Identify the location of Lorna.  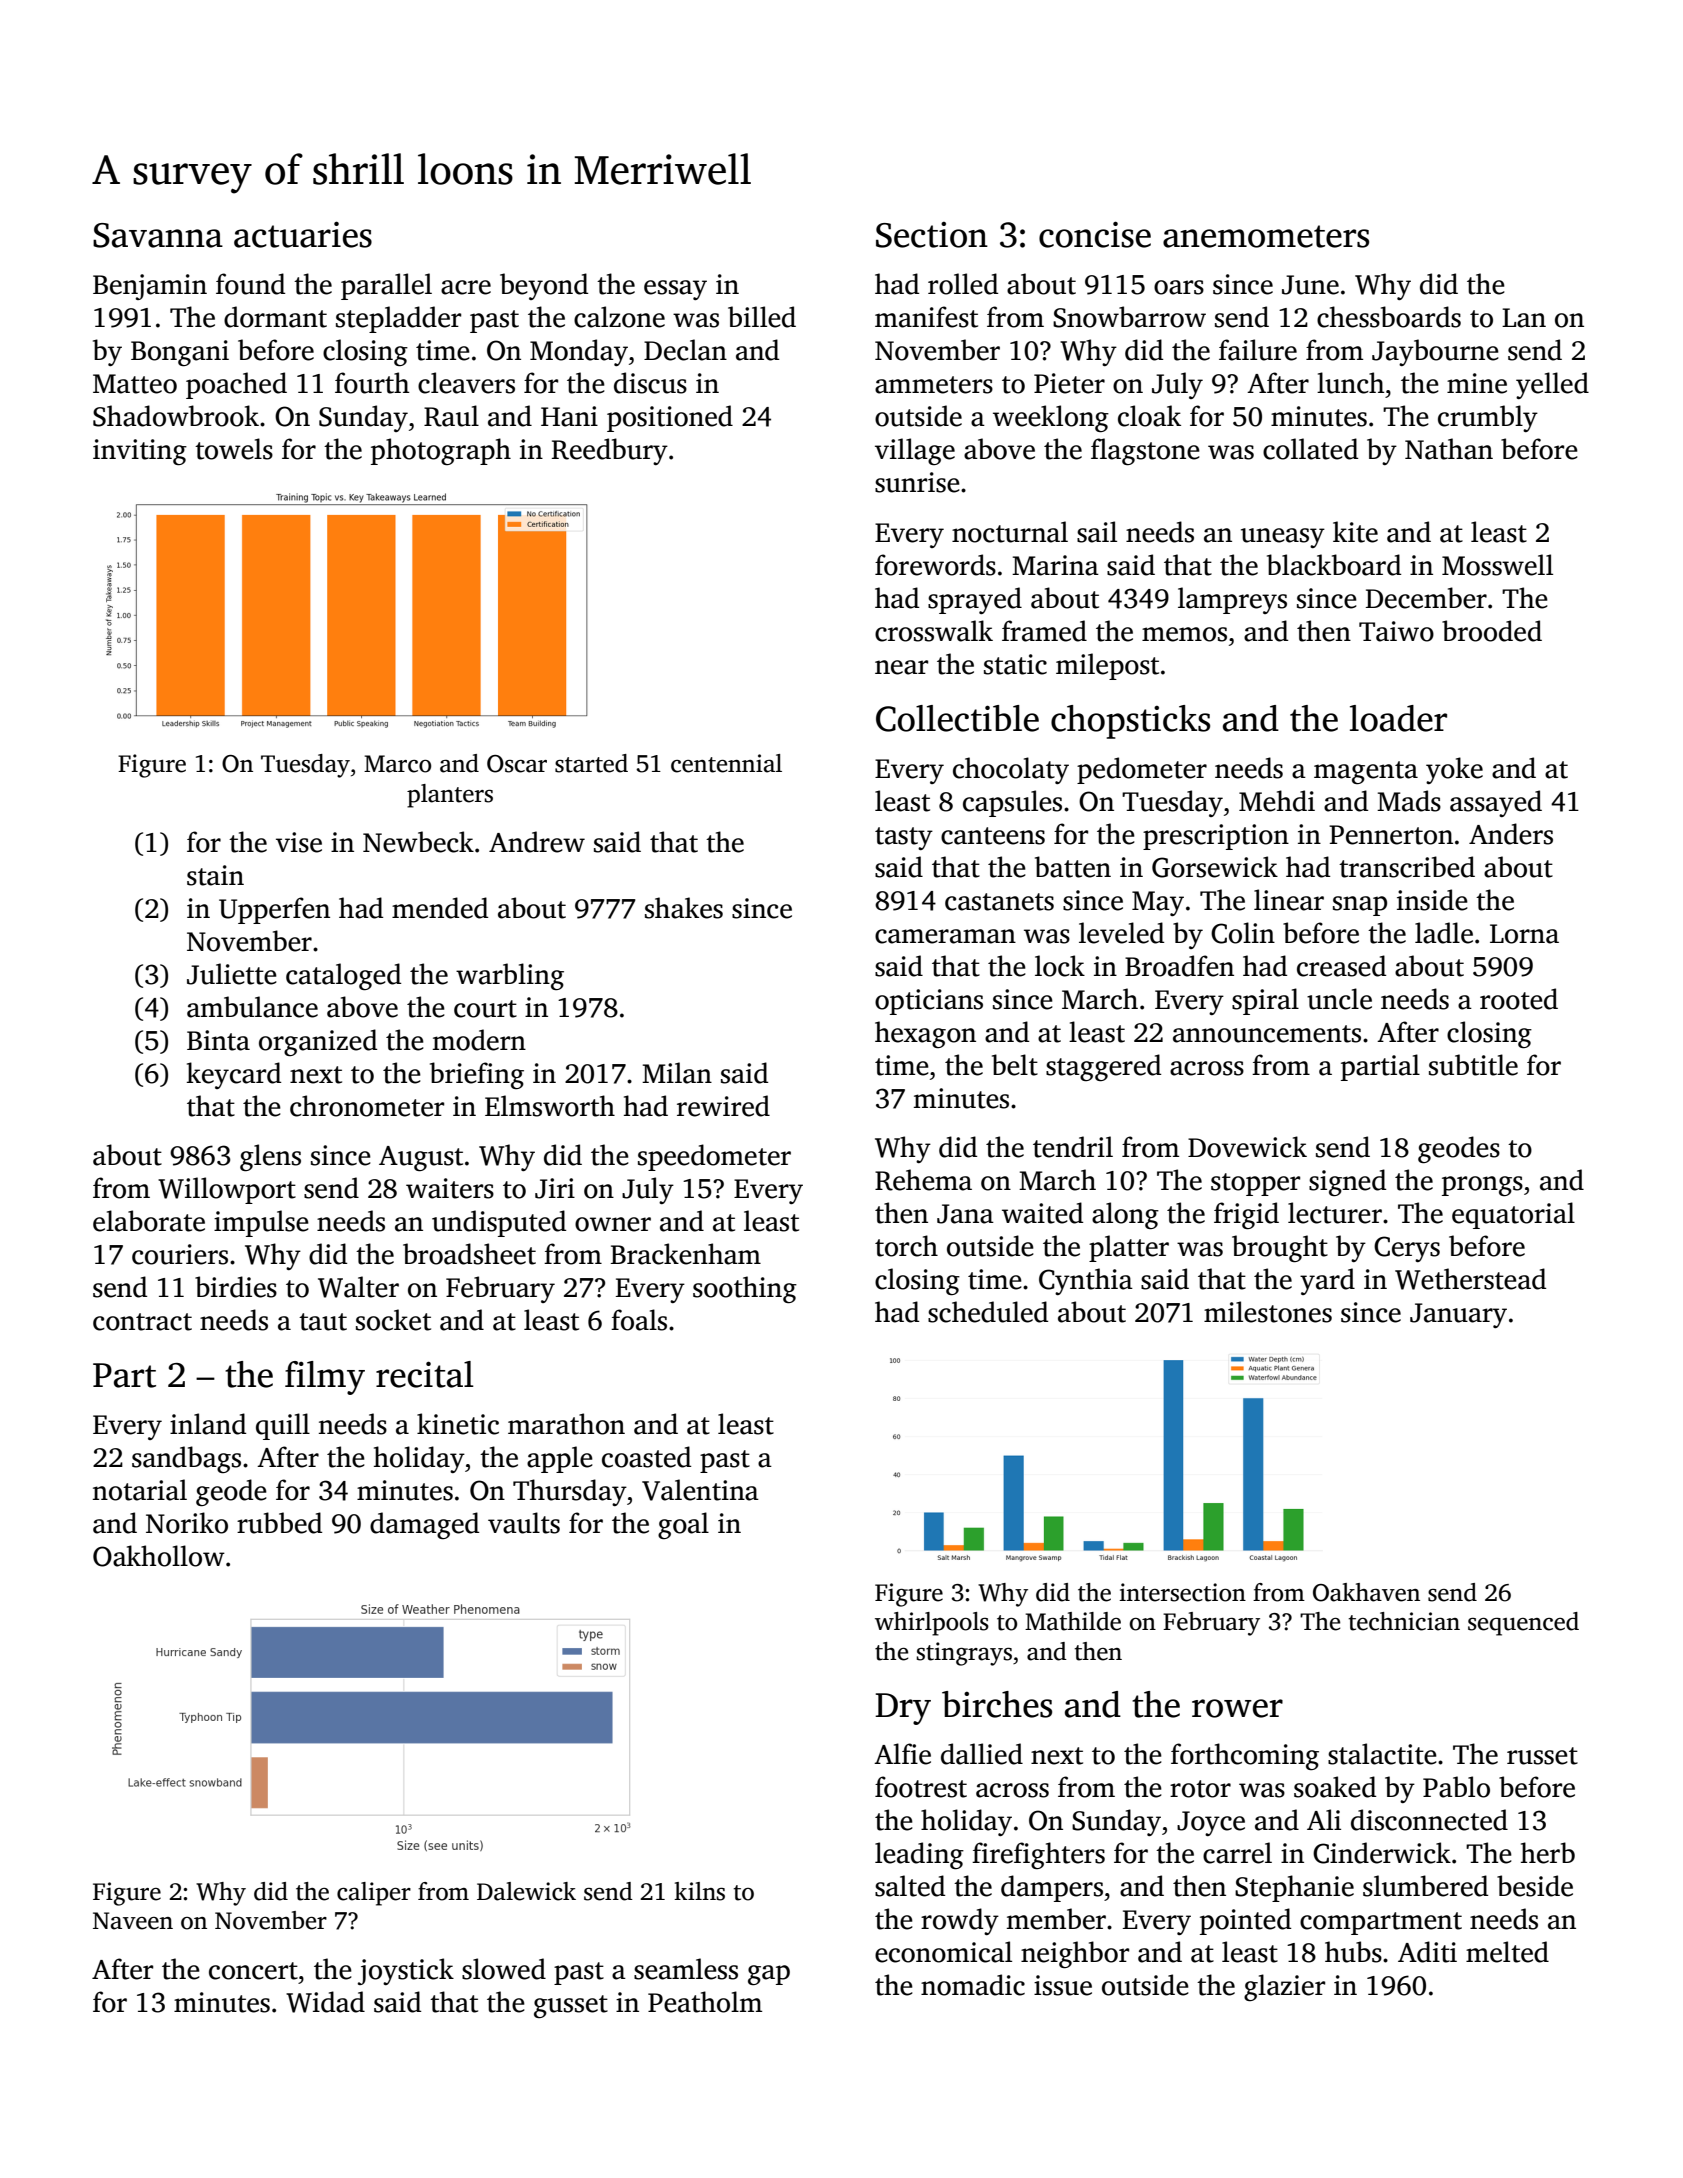
(1524, 934).
